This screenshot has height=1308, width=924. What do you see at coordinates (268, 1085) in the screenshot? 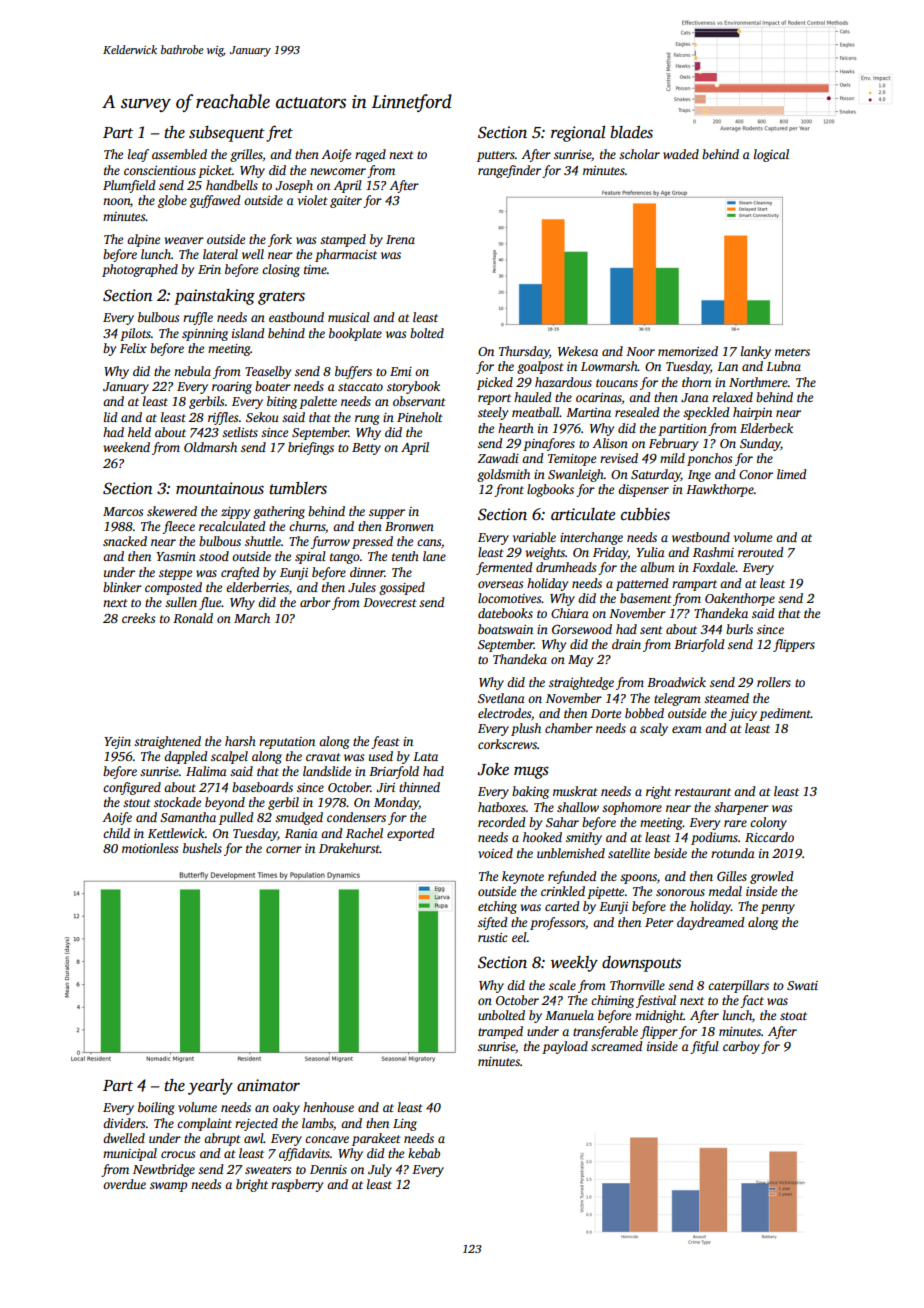
I see `animator` at bounding box center [268, 1085].
